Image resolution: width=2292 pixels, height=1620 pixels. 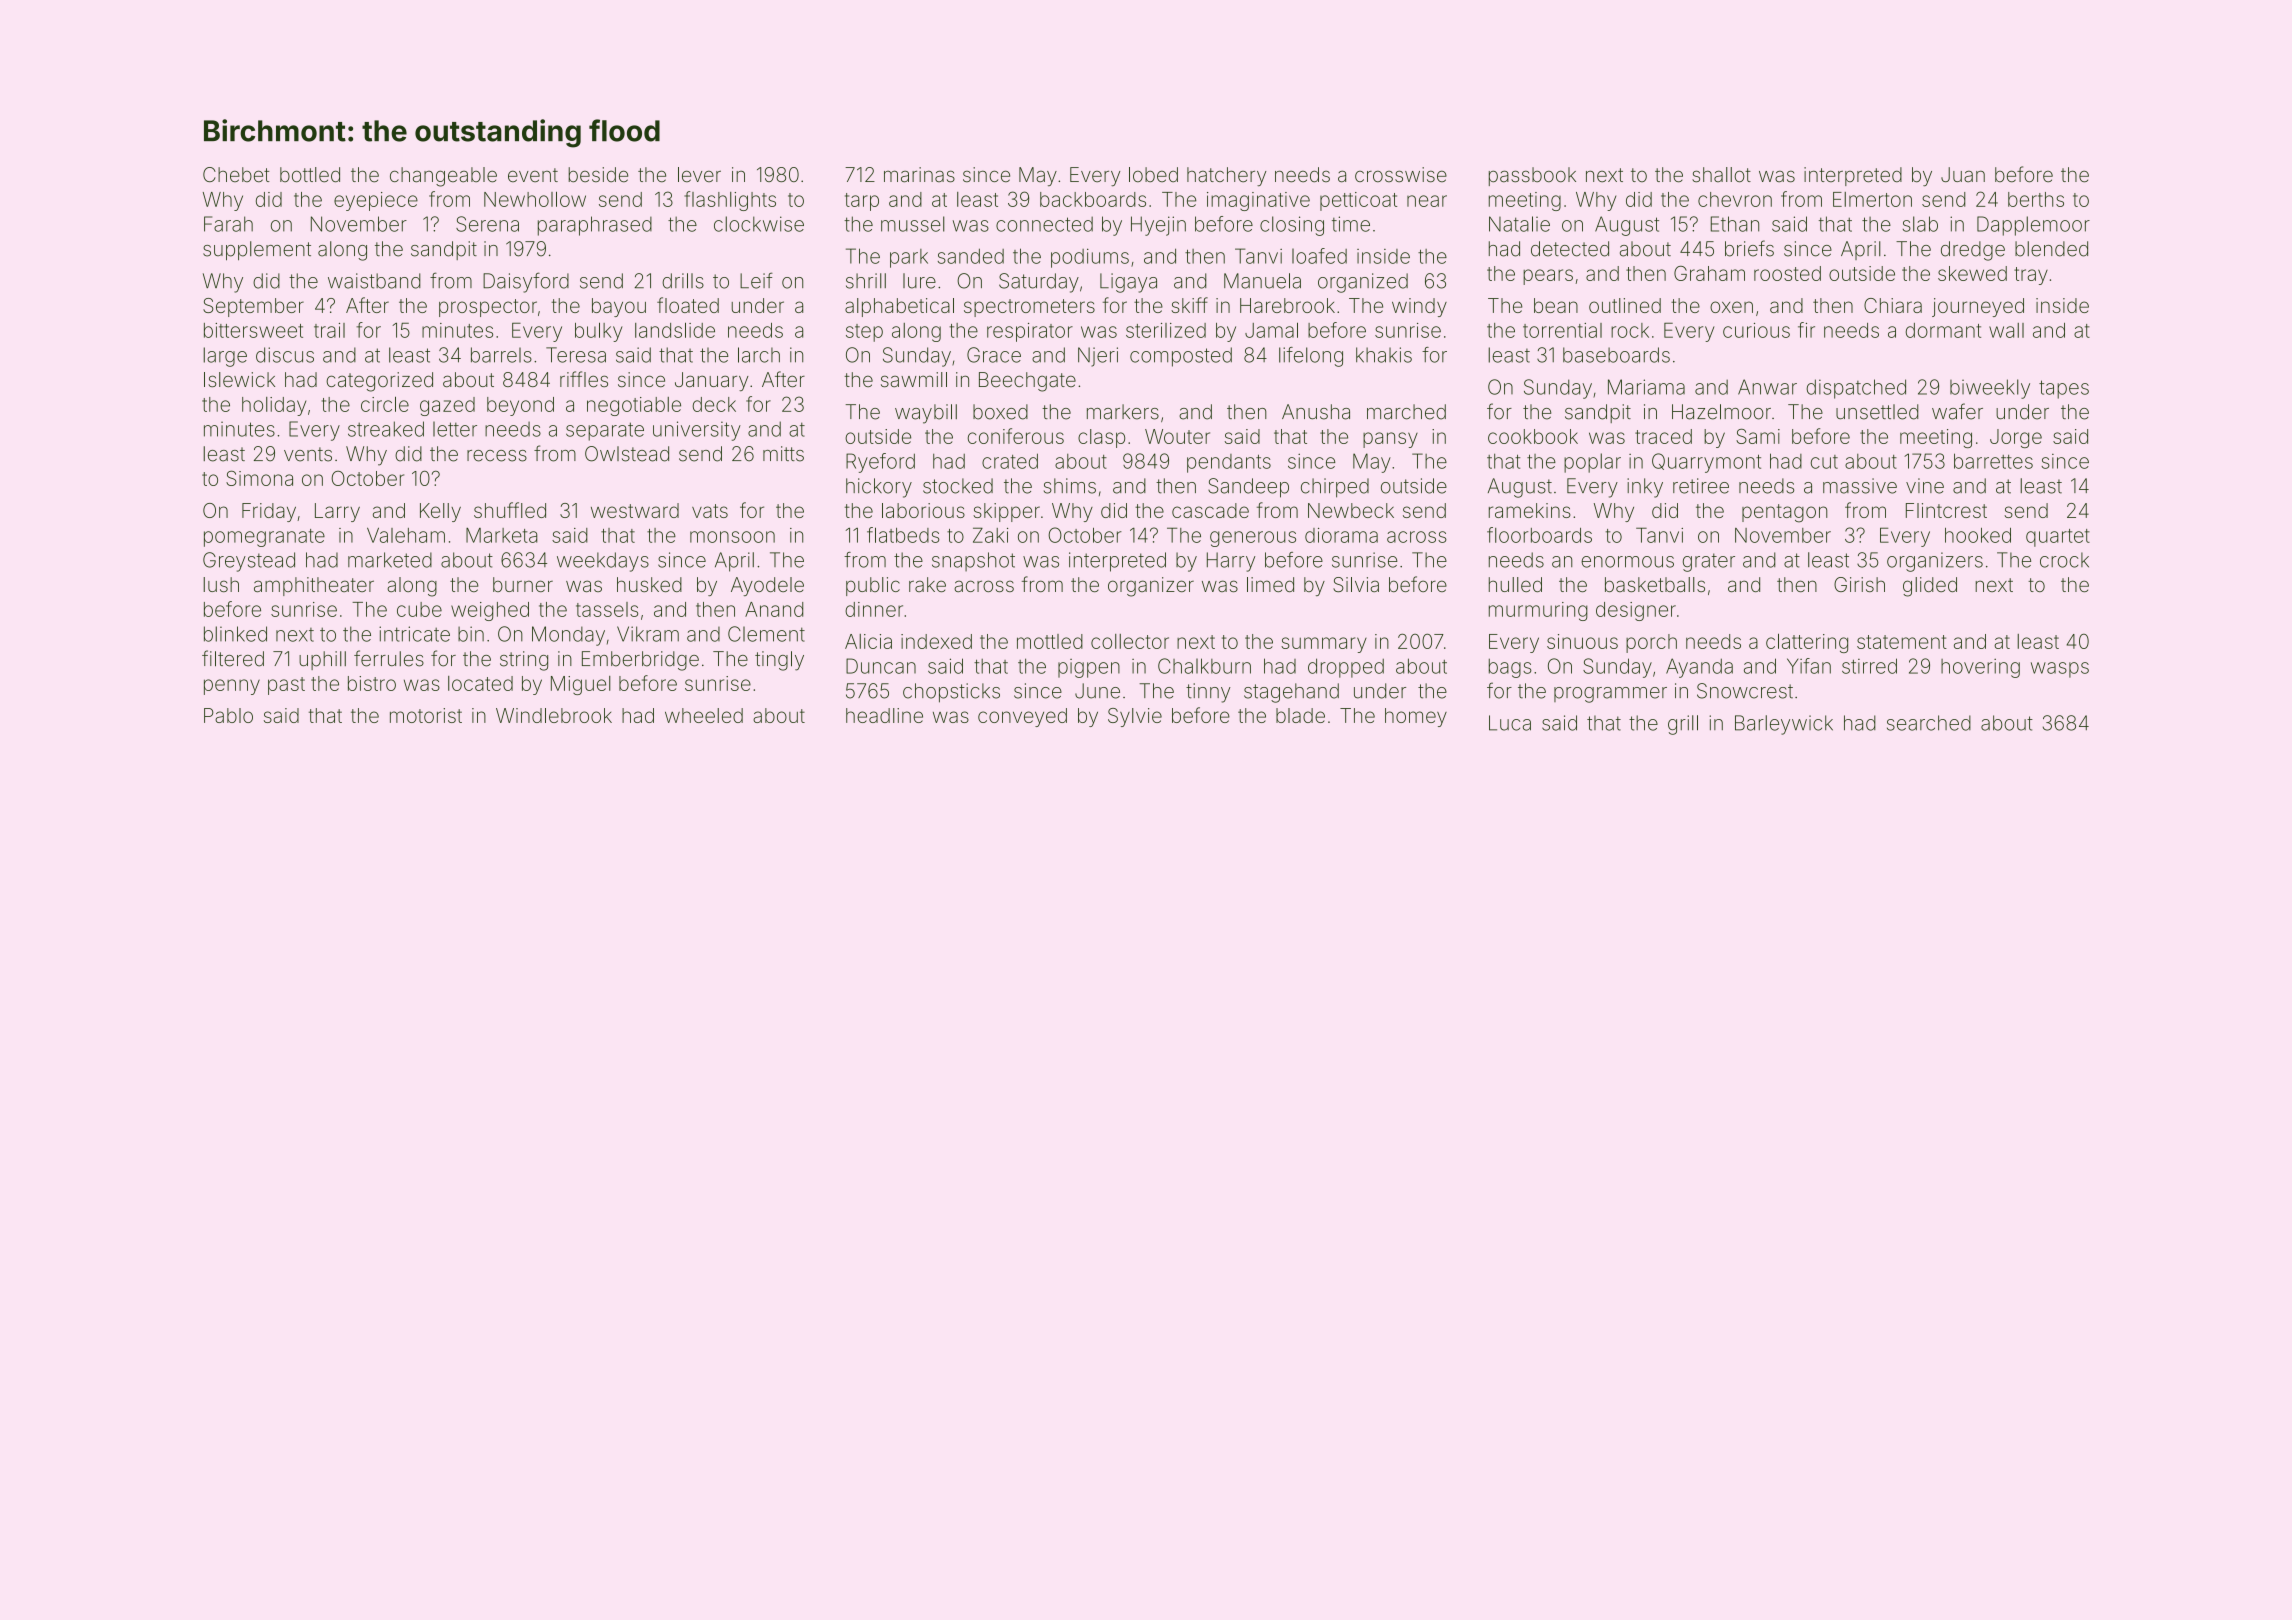 What do you see at coordinates (598, 175) in the screenshot?
I see `beside` at bounding box center [598, 175].
